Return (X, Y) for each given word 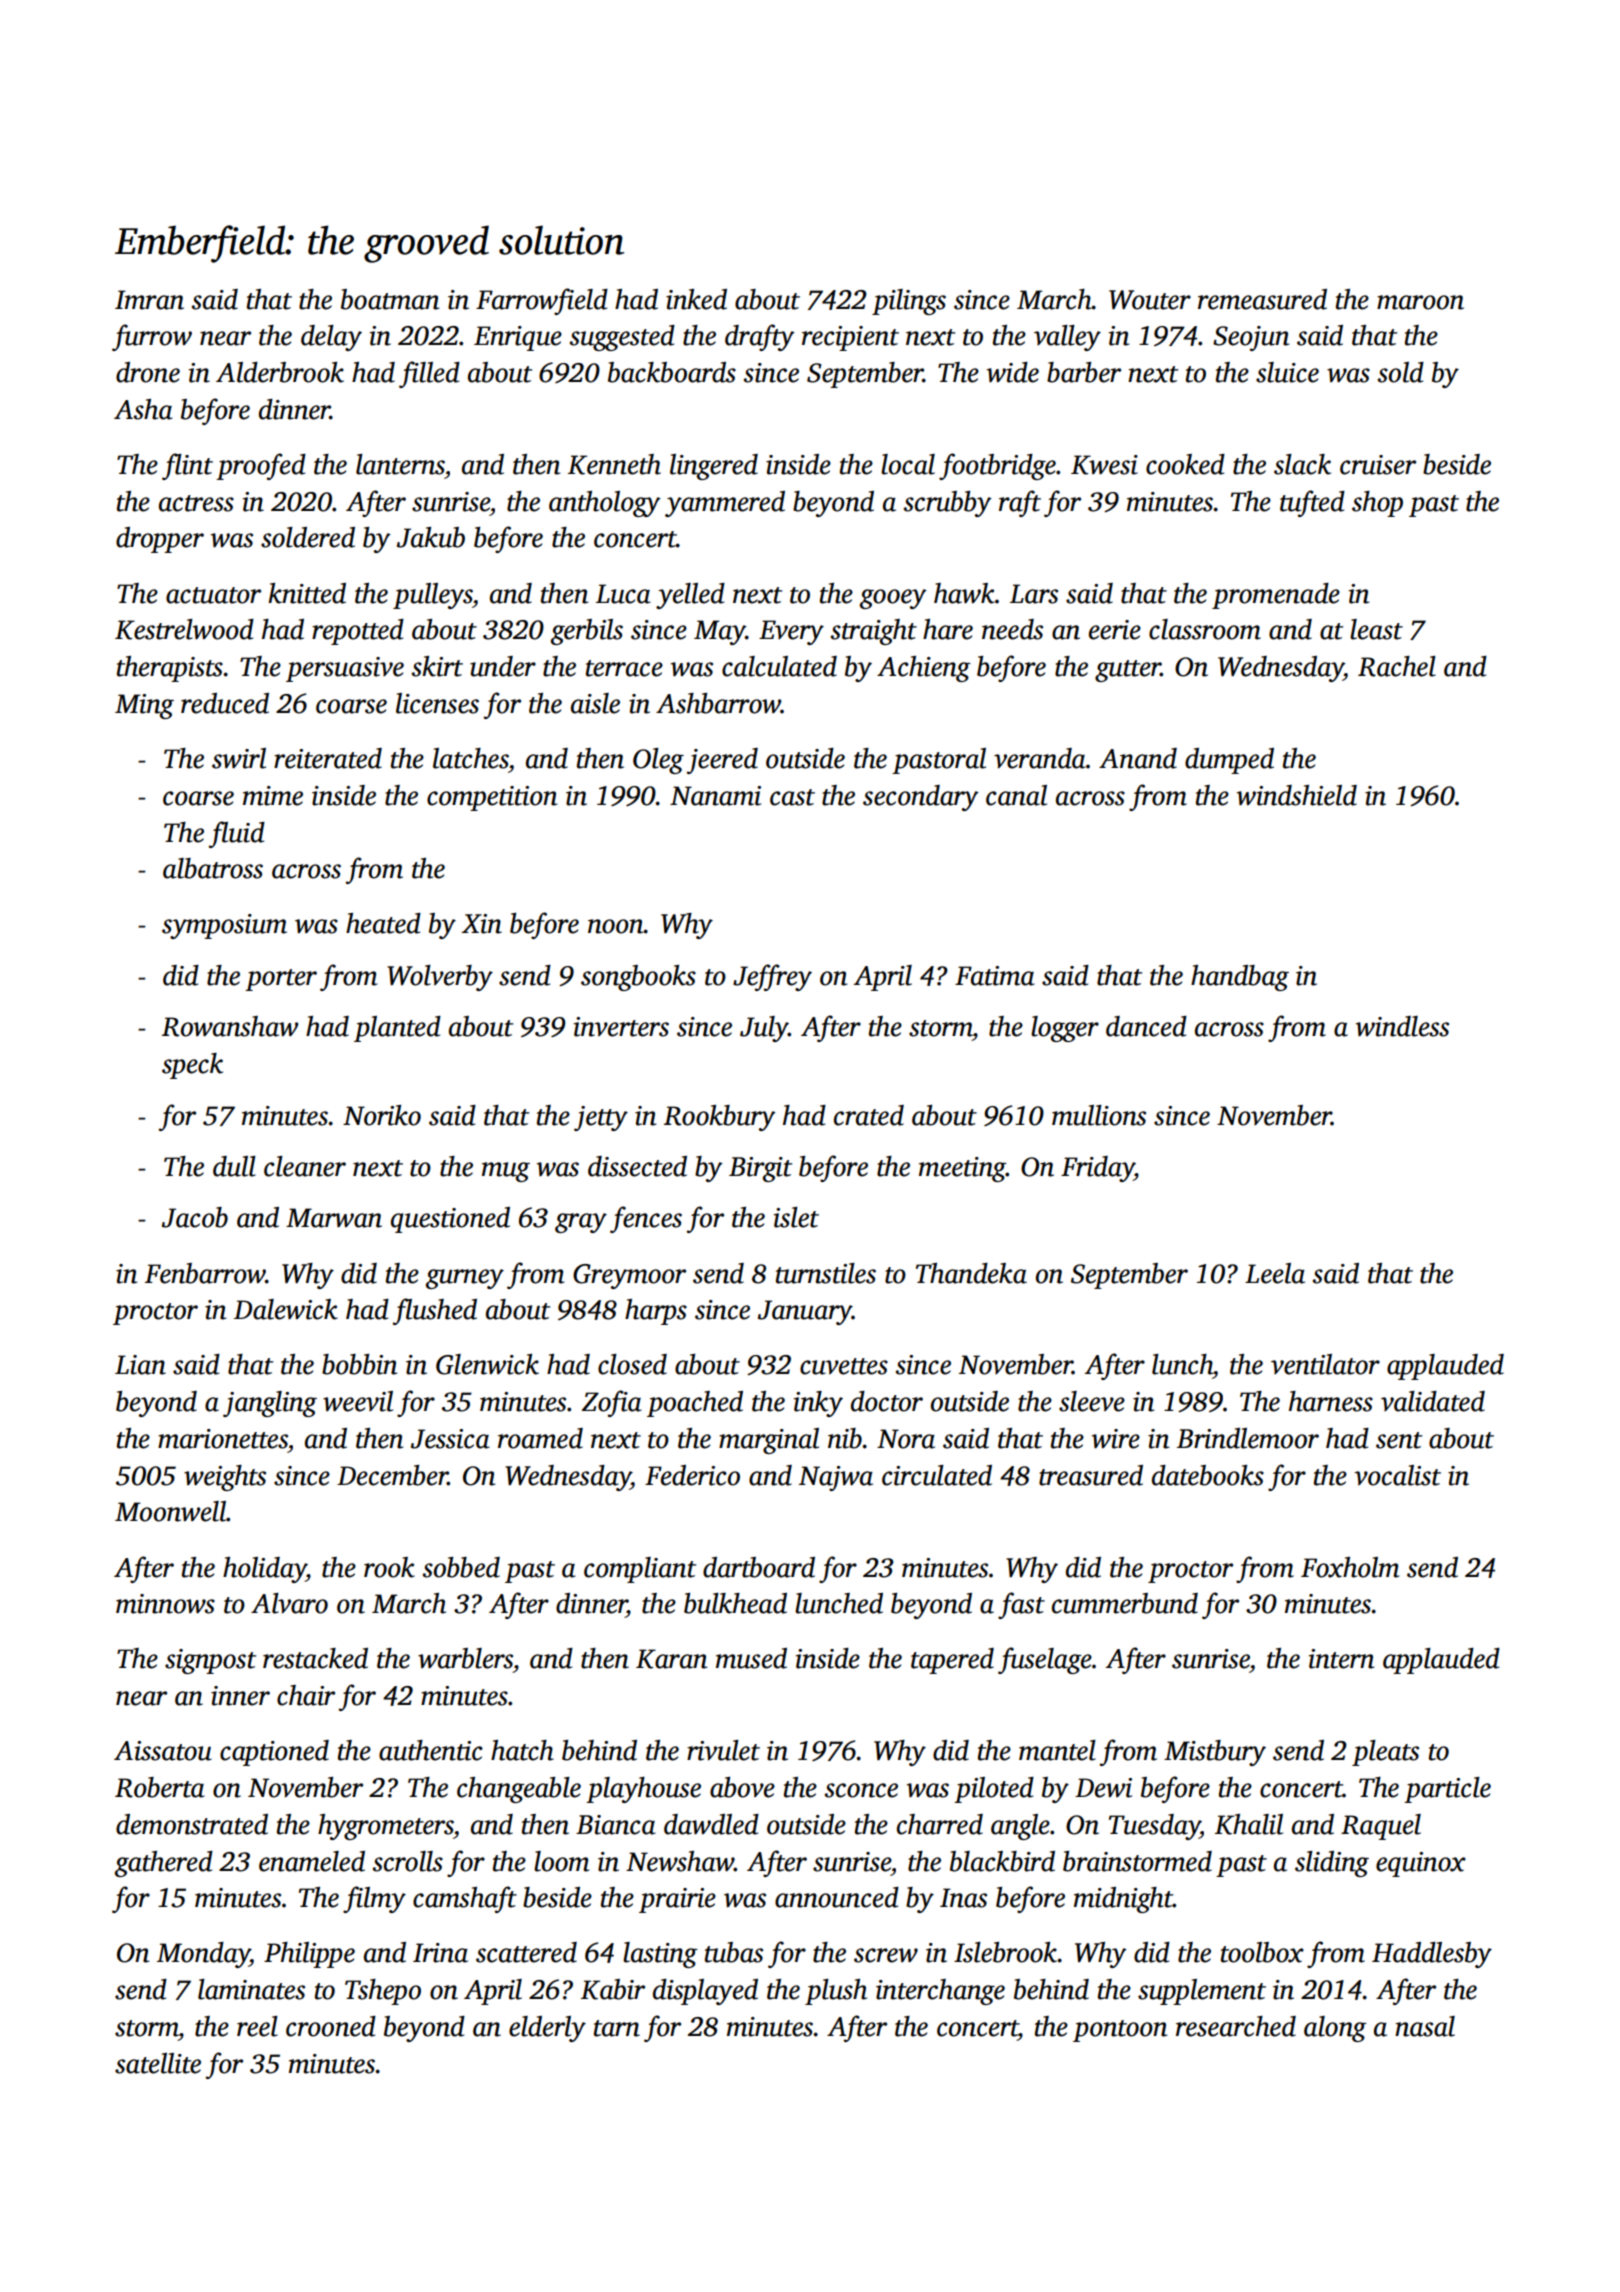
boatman (390, 299)
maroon (1420, 302)
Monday (203, 1955)
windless (1402, 1026)
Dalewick (286, 1309)
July (764, 1029)
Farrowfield (542, 301)
